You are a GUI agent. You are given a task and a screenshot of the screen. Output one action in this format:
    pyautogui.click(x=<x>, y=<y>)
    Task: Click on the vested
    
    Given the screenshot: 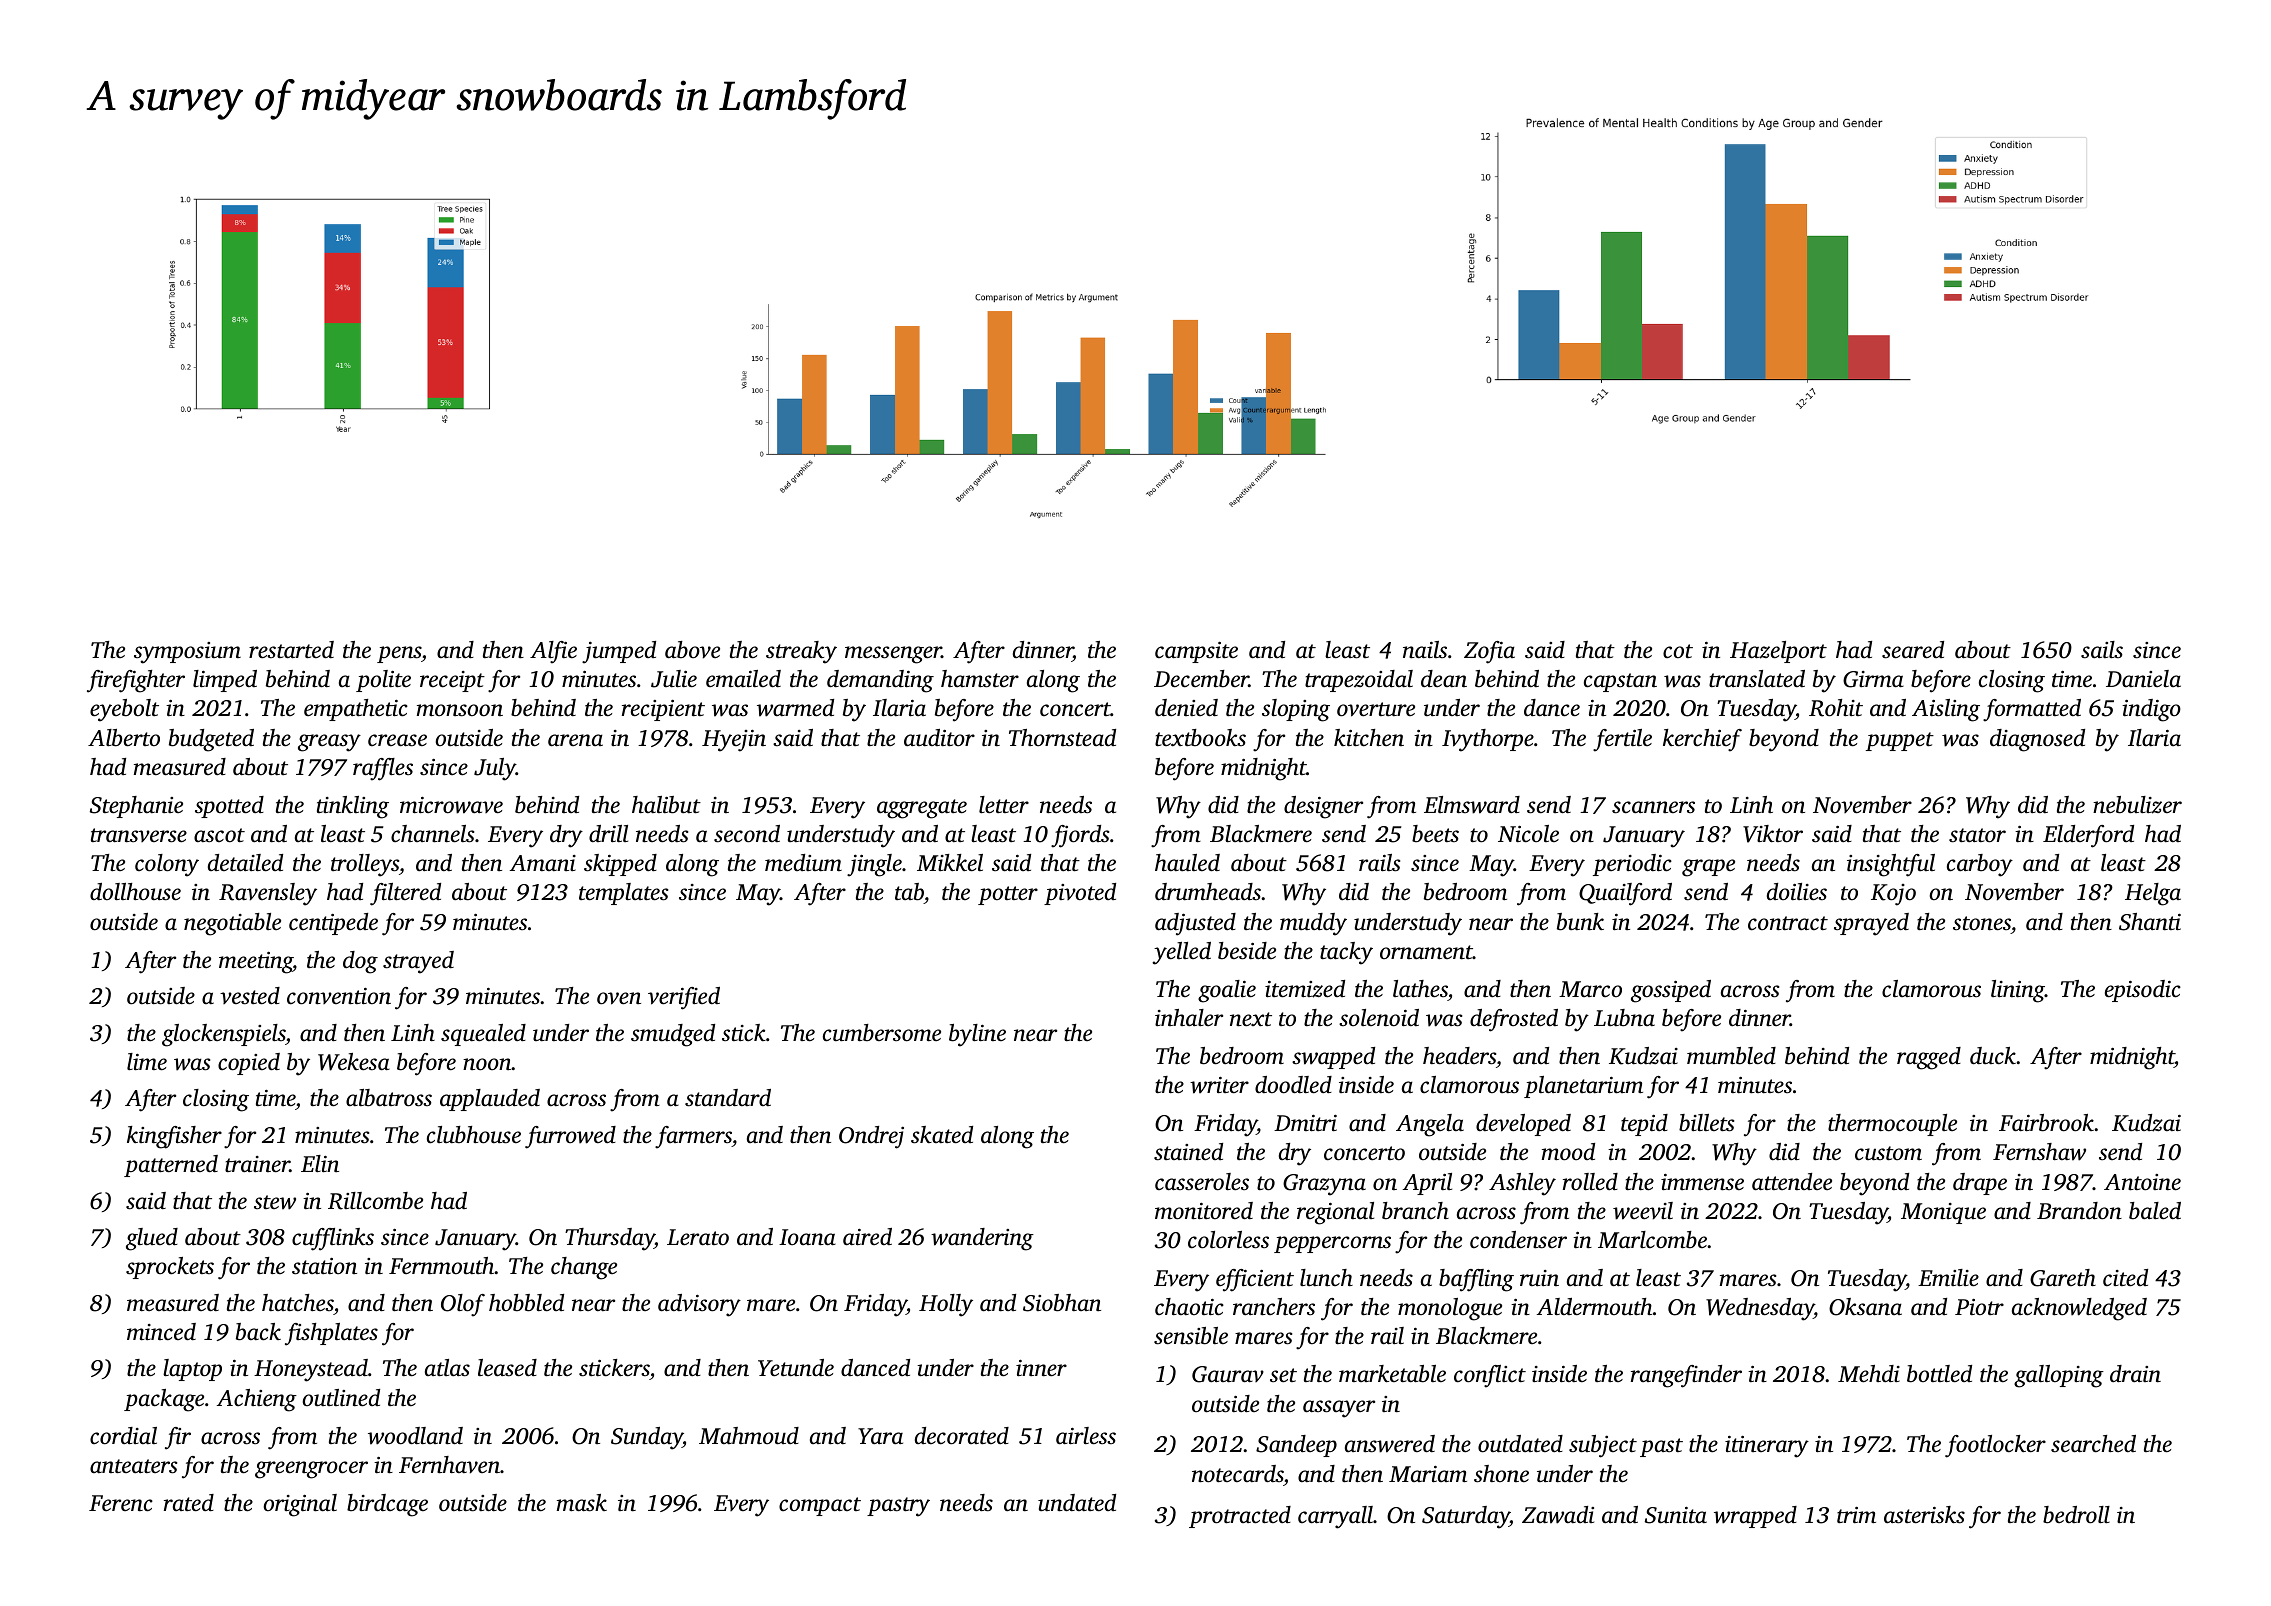 What is the action you would take?
    pyautogui.click(x=250, y=996)
